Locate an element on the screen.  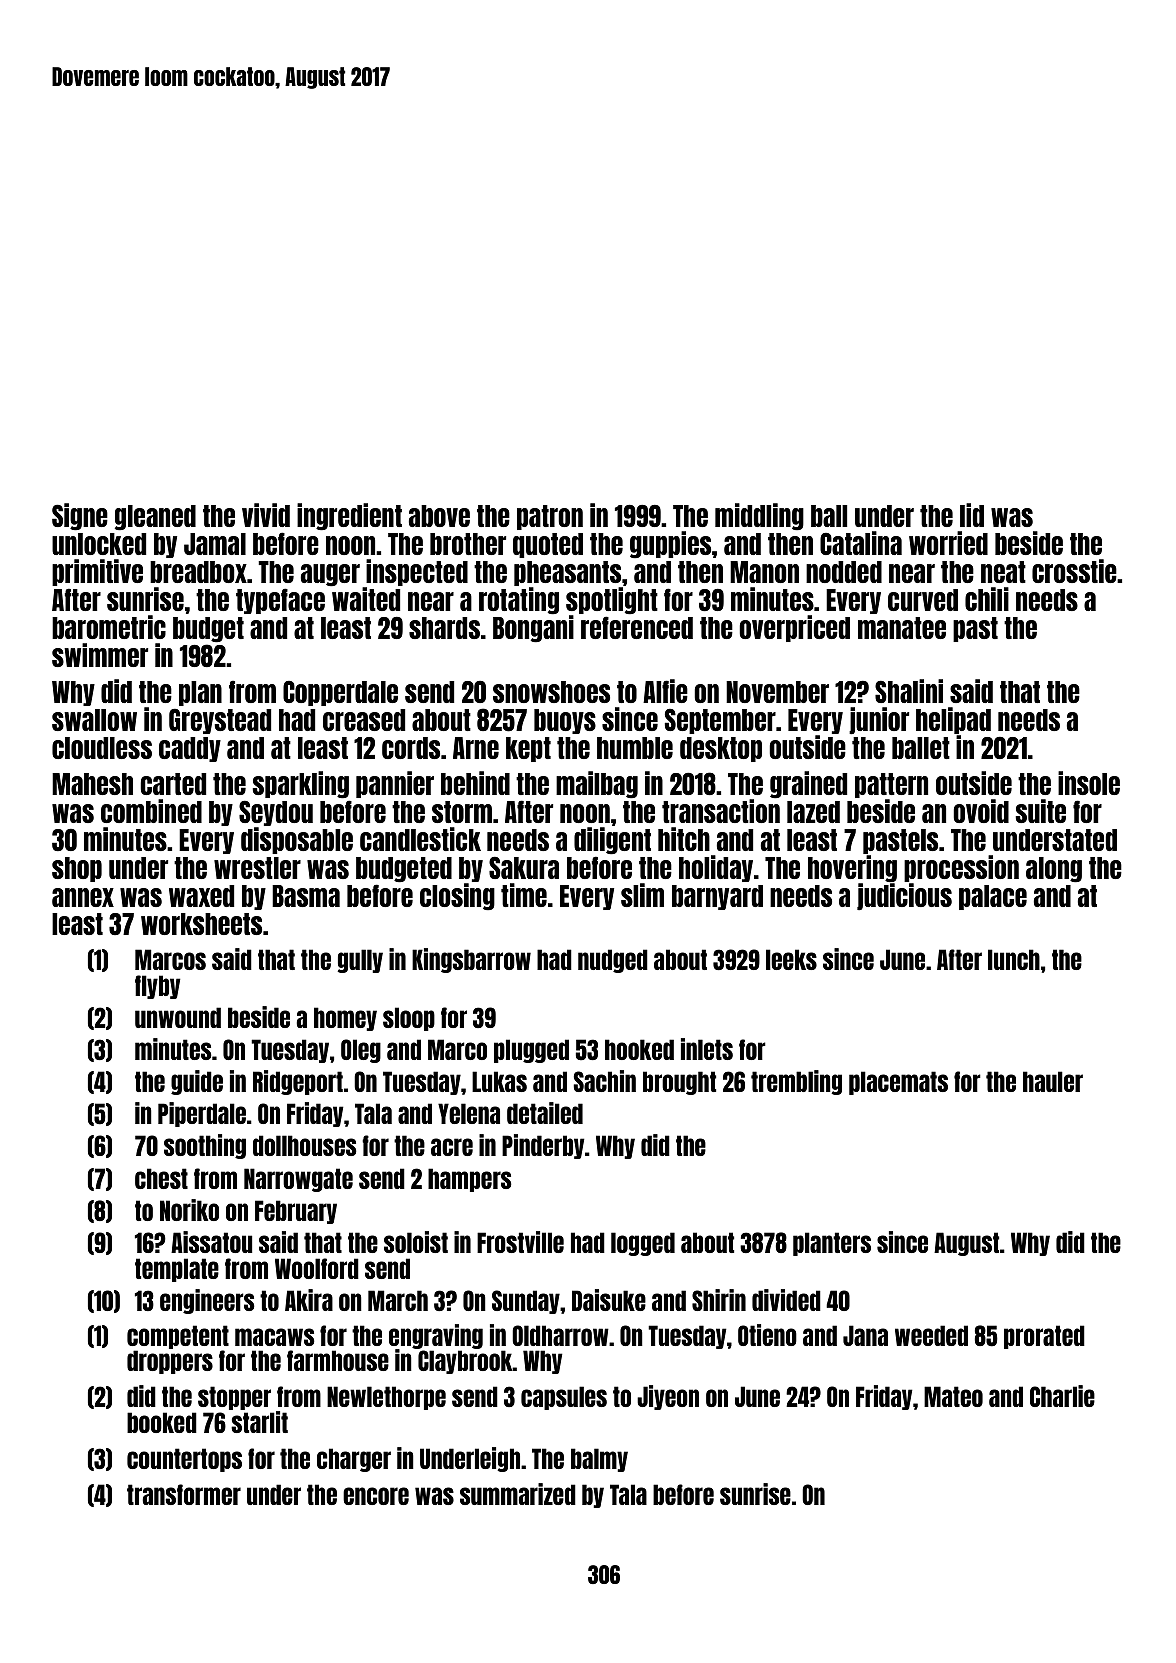
Alfie is located at coordinates (665, 691).
